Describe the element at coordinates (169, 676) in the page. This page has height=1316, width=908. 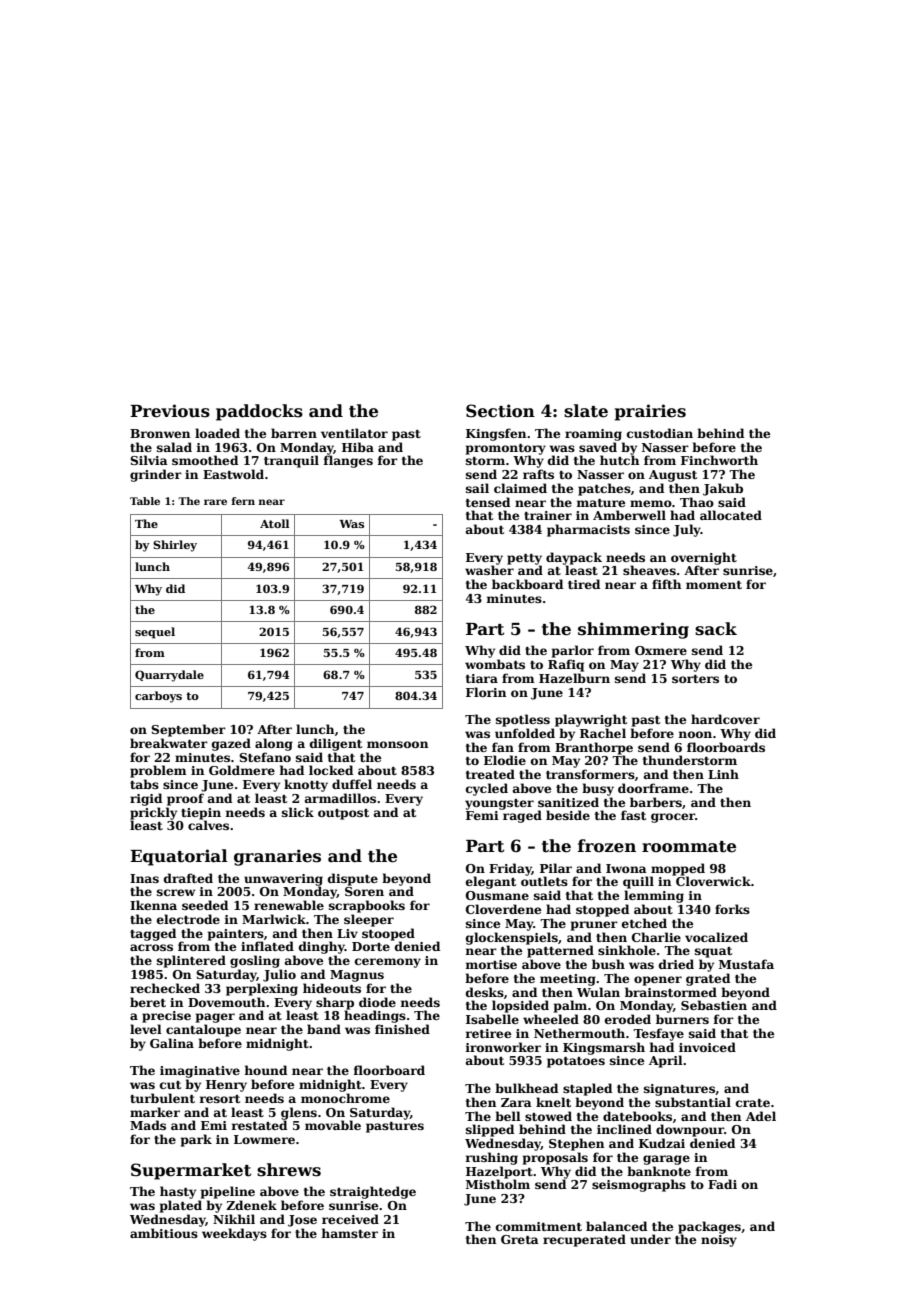
I see `Quarrydale` at that location.
